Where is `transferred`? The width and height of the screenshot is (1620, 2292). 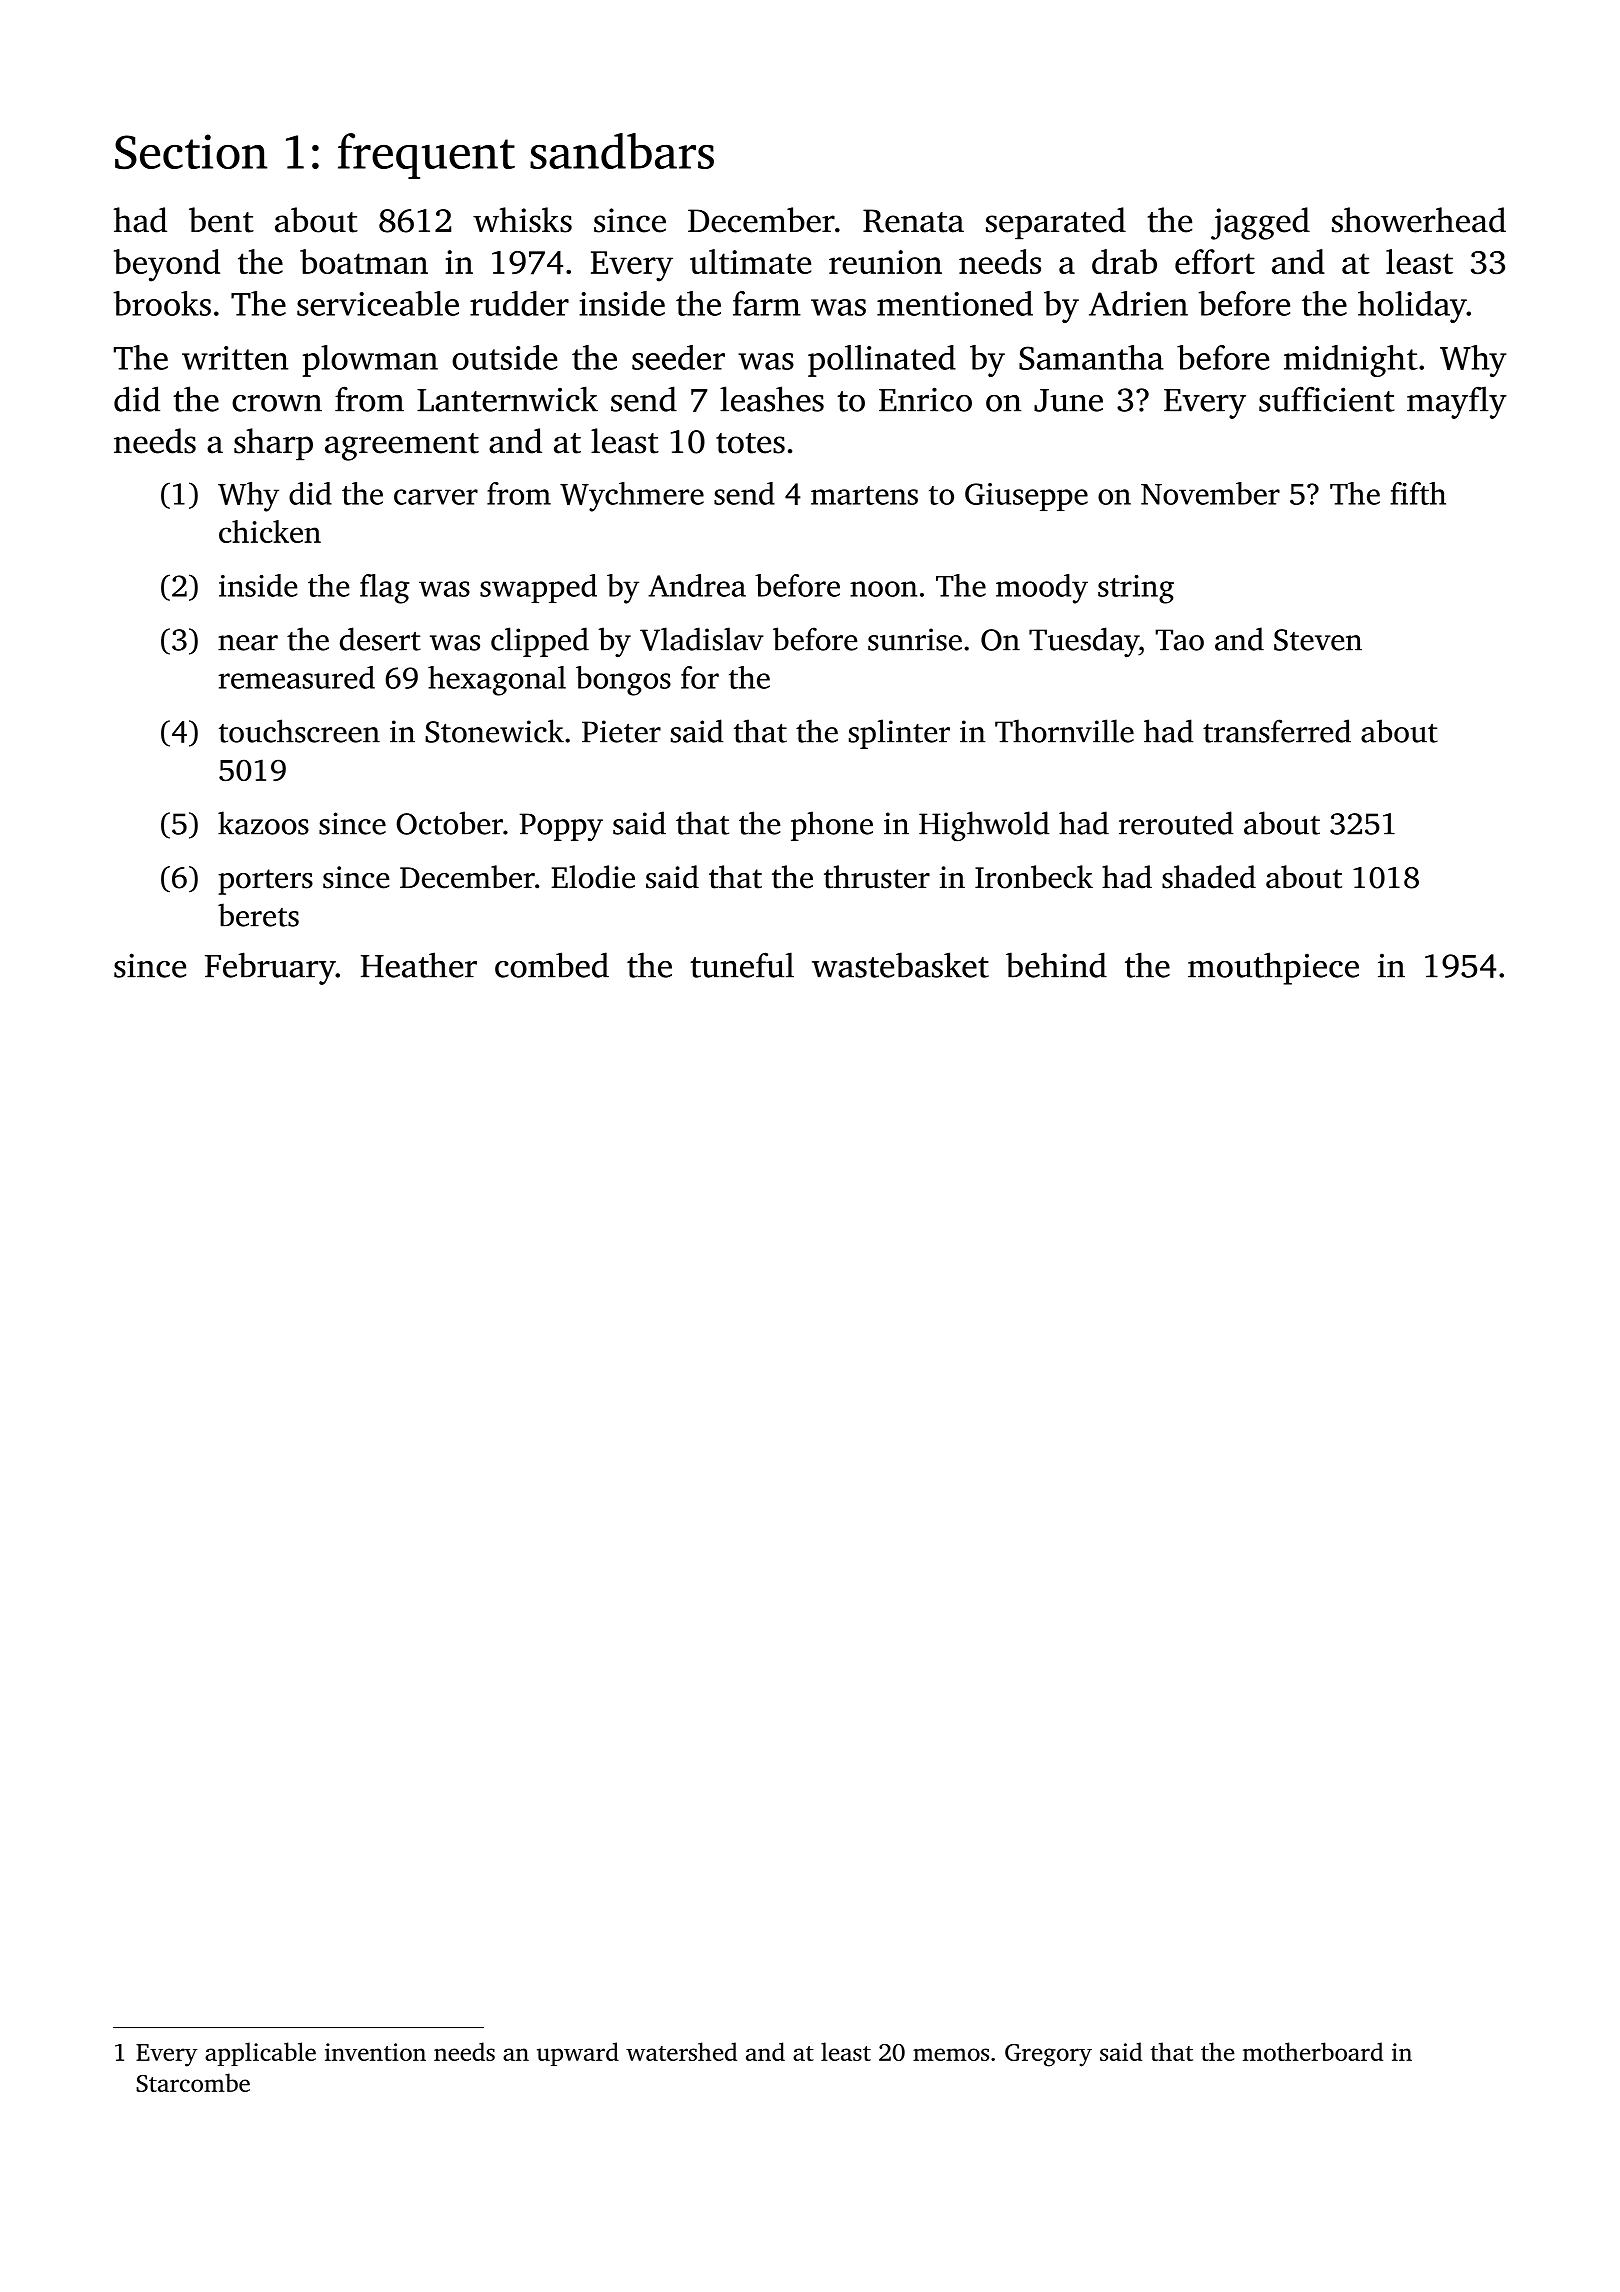 transferred is located at coordinates (1277, 731).
